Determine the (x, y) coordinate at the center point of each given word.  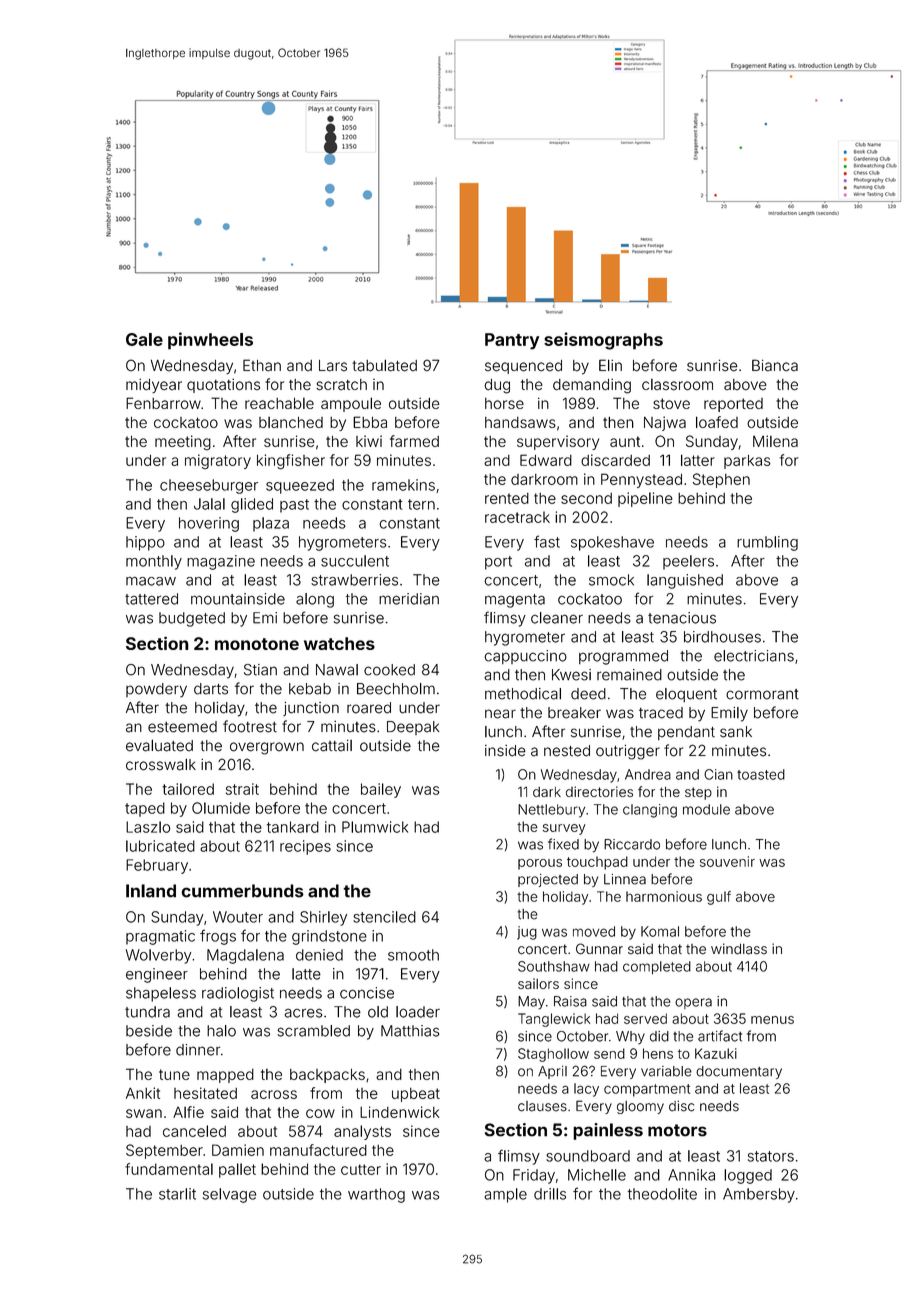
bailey (381, 790)
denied (319, 955)
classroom (677, 385)
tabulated (384, 365)
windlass (739, 949)
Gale (144, 339)
